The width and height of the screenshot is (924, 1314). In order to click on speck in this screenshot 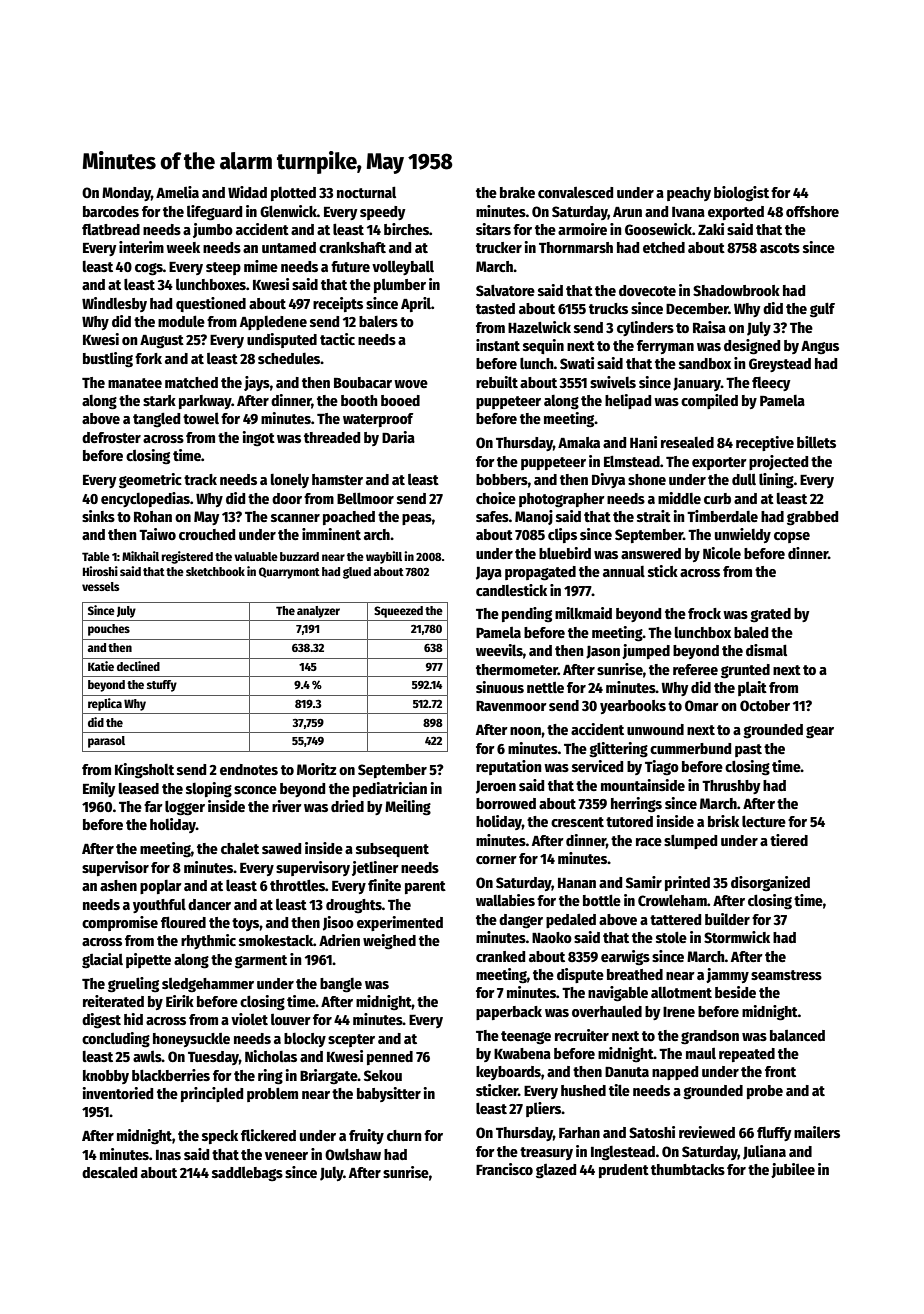, I will do `click(220, 1137)`.
